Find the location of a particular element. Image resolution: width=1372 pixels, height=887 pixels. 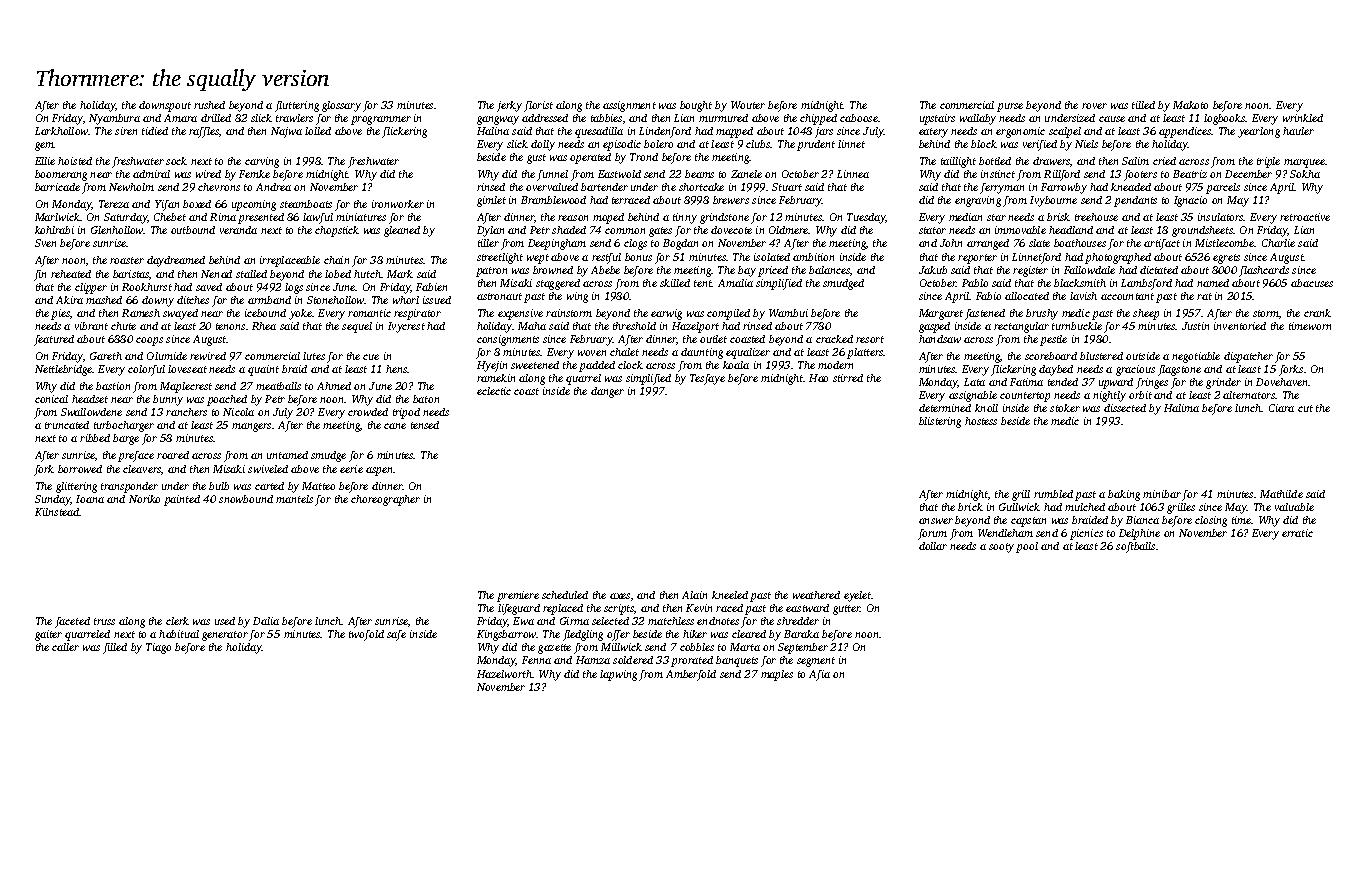

Makoto is located at coordinates (1190, 105).
